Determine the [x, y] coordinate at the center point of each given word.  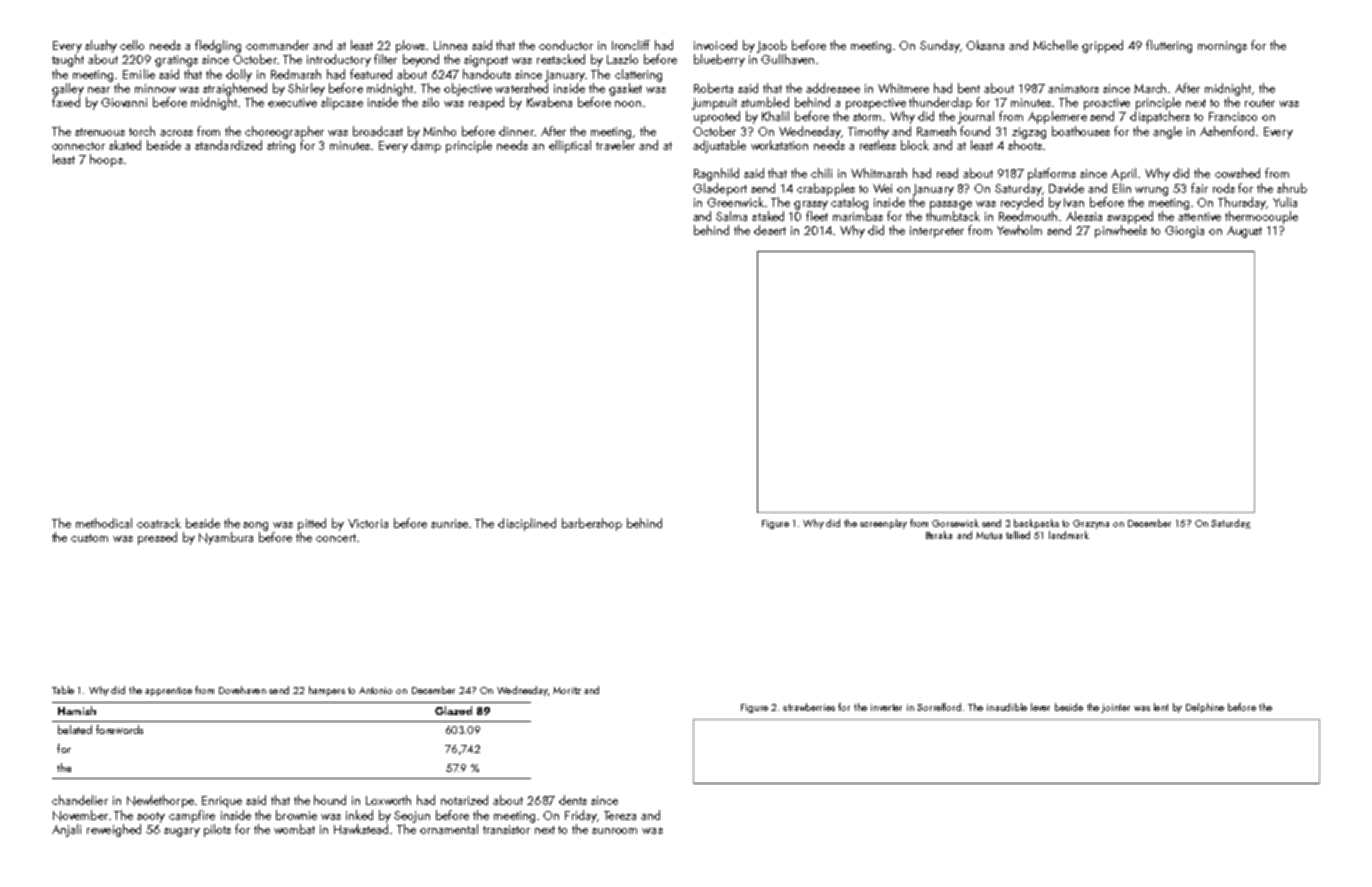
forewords [119, 729]
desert [770, 230]
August [1244, 232]
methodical [104, 523]
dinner [516, 131]
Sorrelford [939, 707]
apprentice [168, 691]
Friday [581, 816]
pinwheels [1121, 231]
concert [336, 538]
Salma [731, 216]
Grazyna [1091, 524]
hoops [106, 160]
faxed [66, 102]
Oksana [985, 45]
